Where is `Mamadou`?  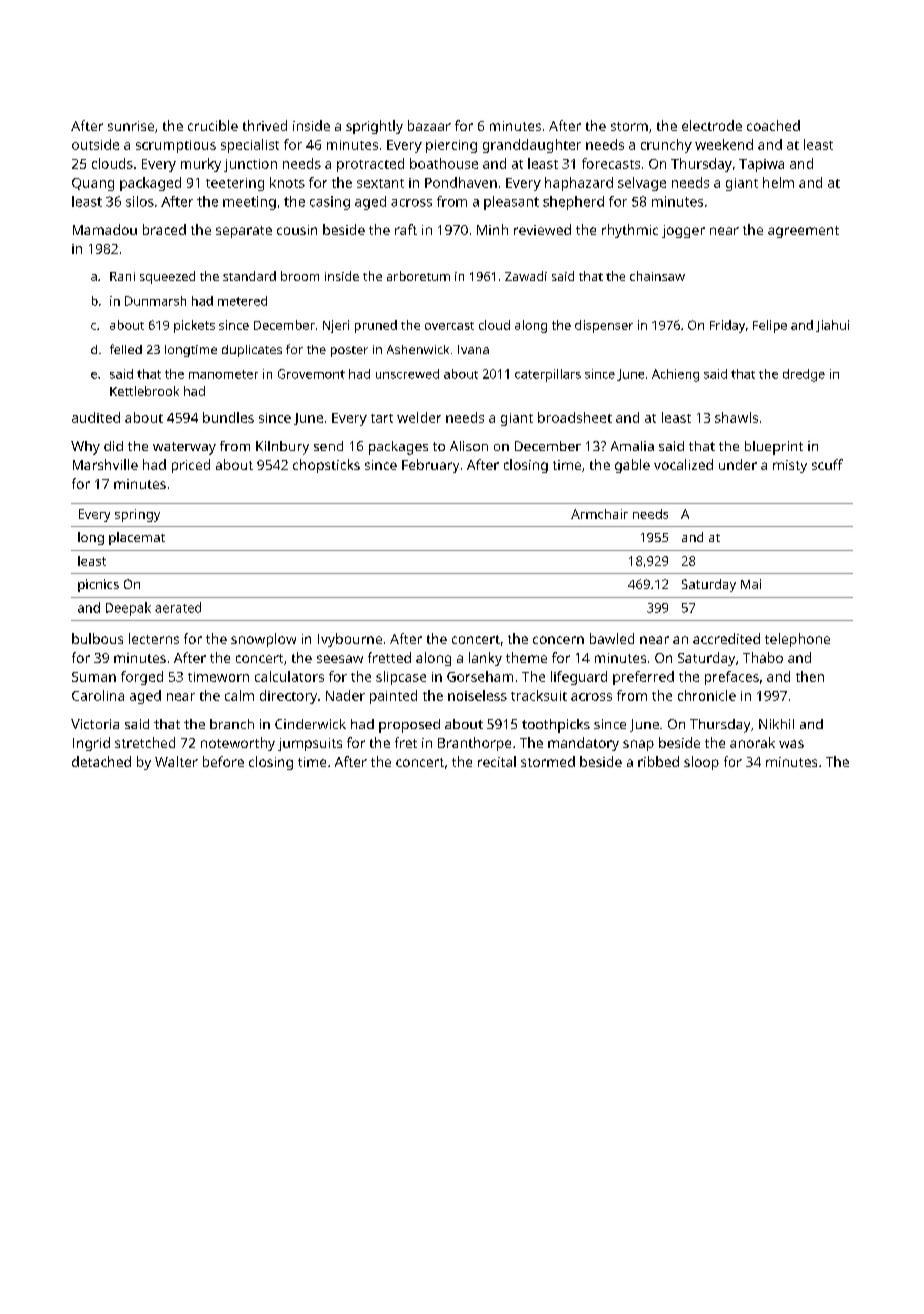
Mamadou is located at coordinates (105, 229).
